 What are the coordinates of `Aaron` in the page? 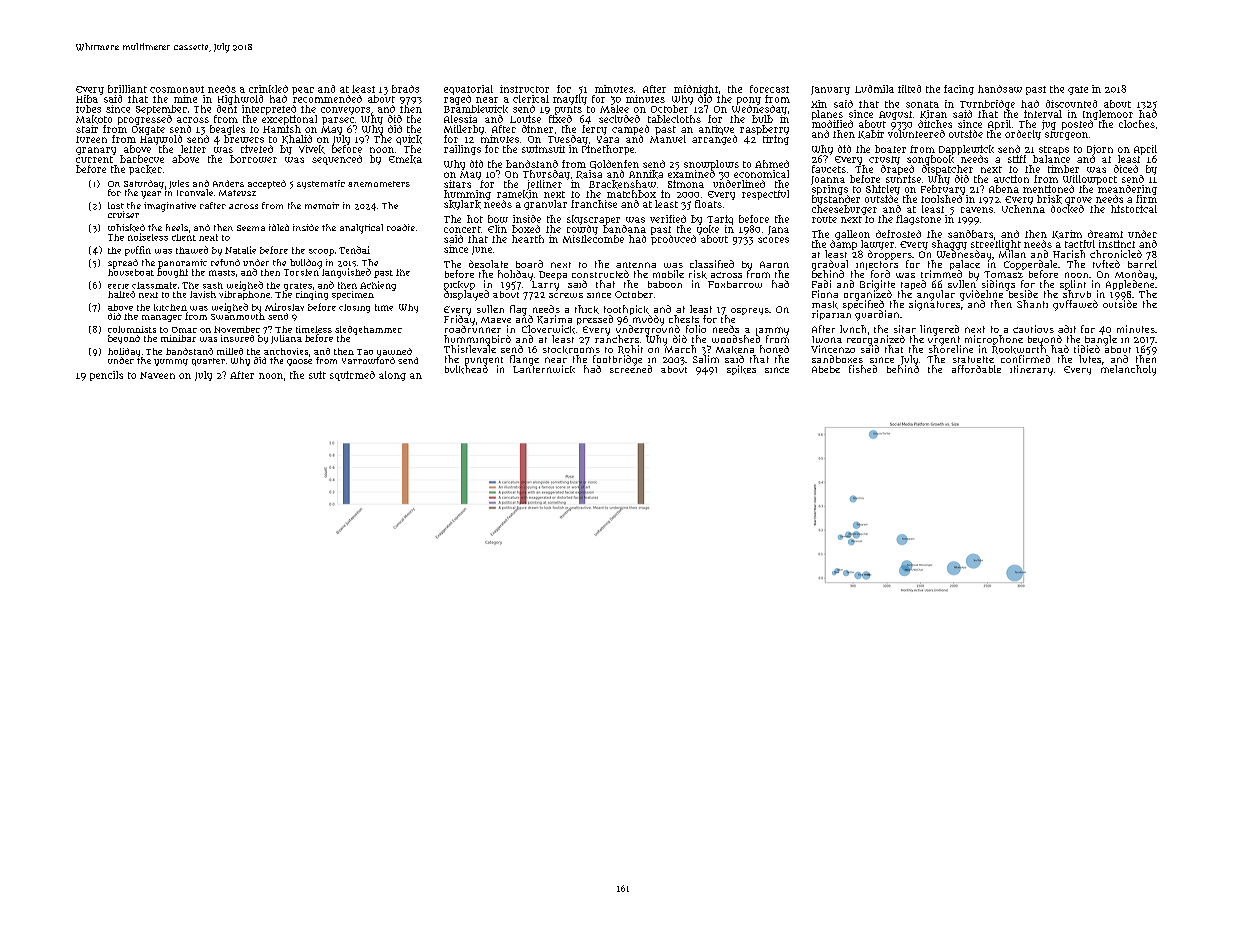 It's located at (774, 264).
